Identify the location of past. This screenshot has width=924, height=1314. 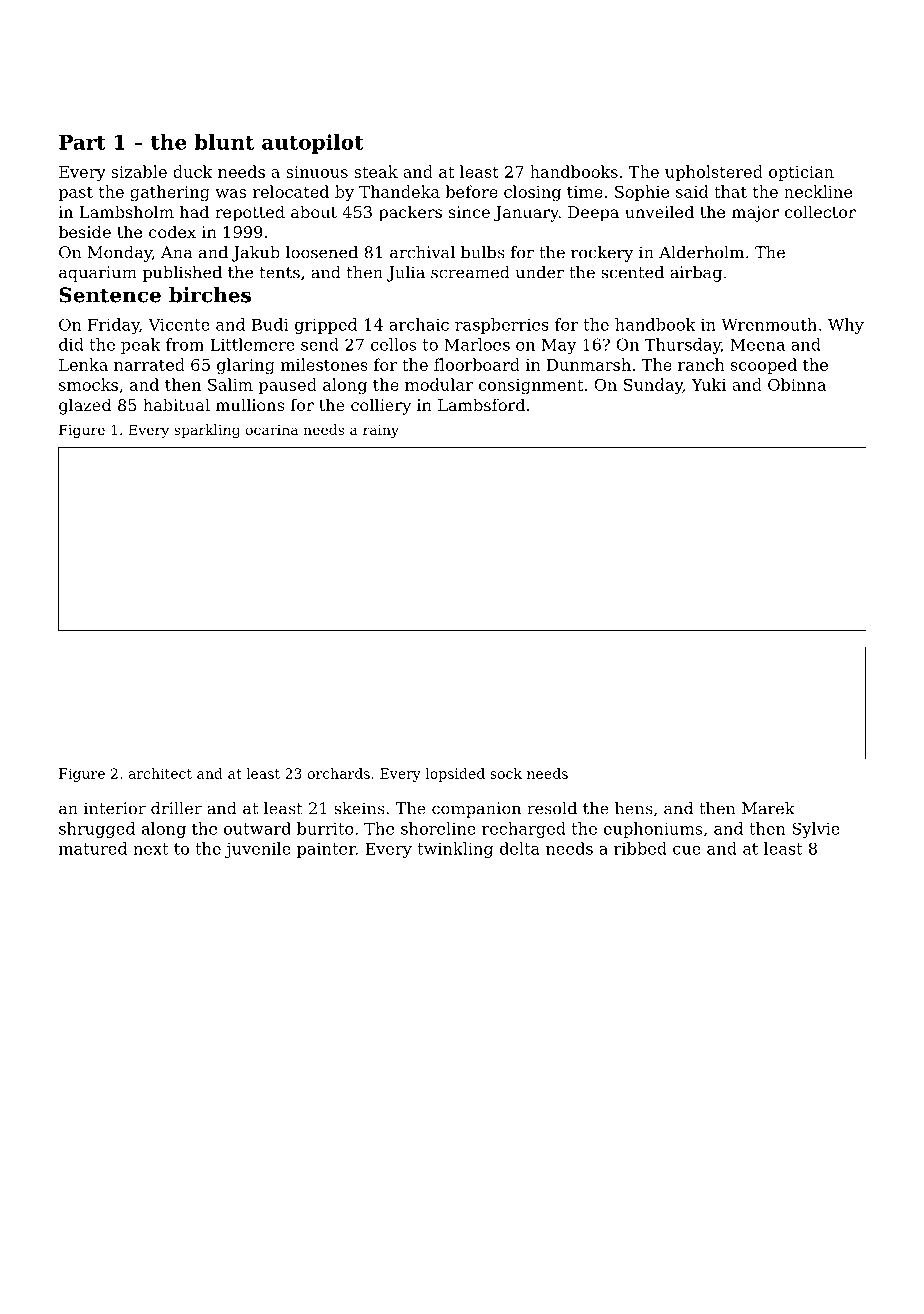
(76, 194).
